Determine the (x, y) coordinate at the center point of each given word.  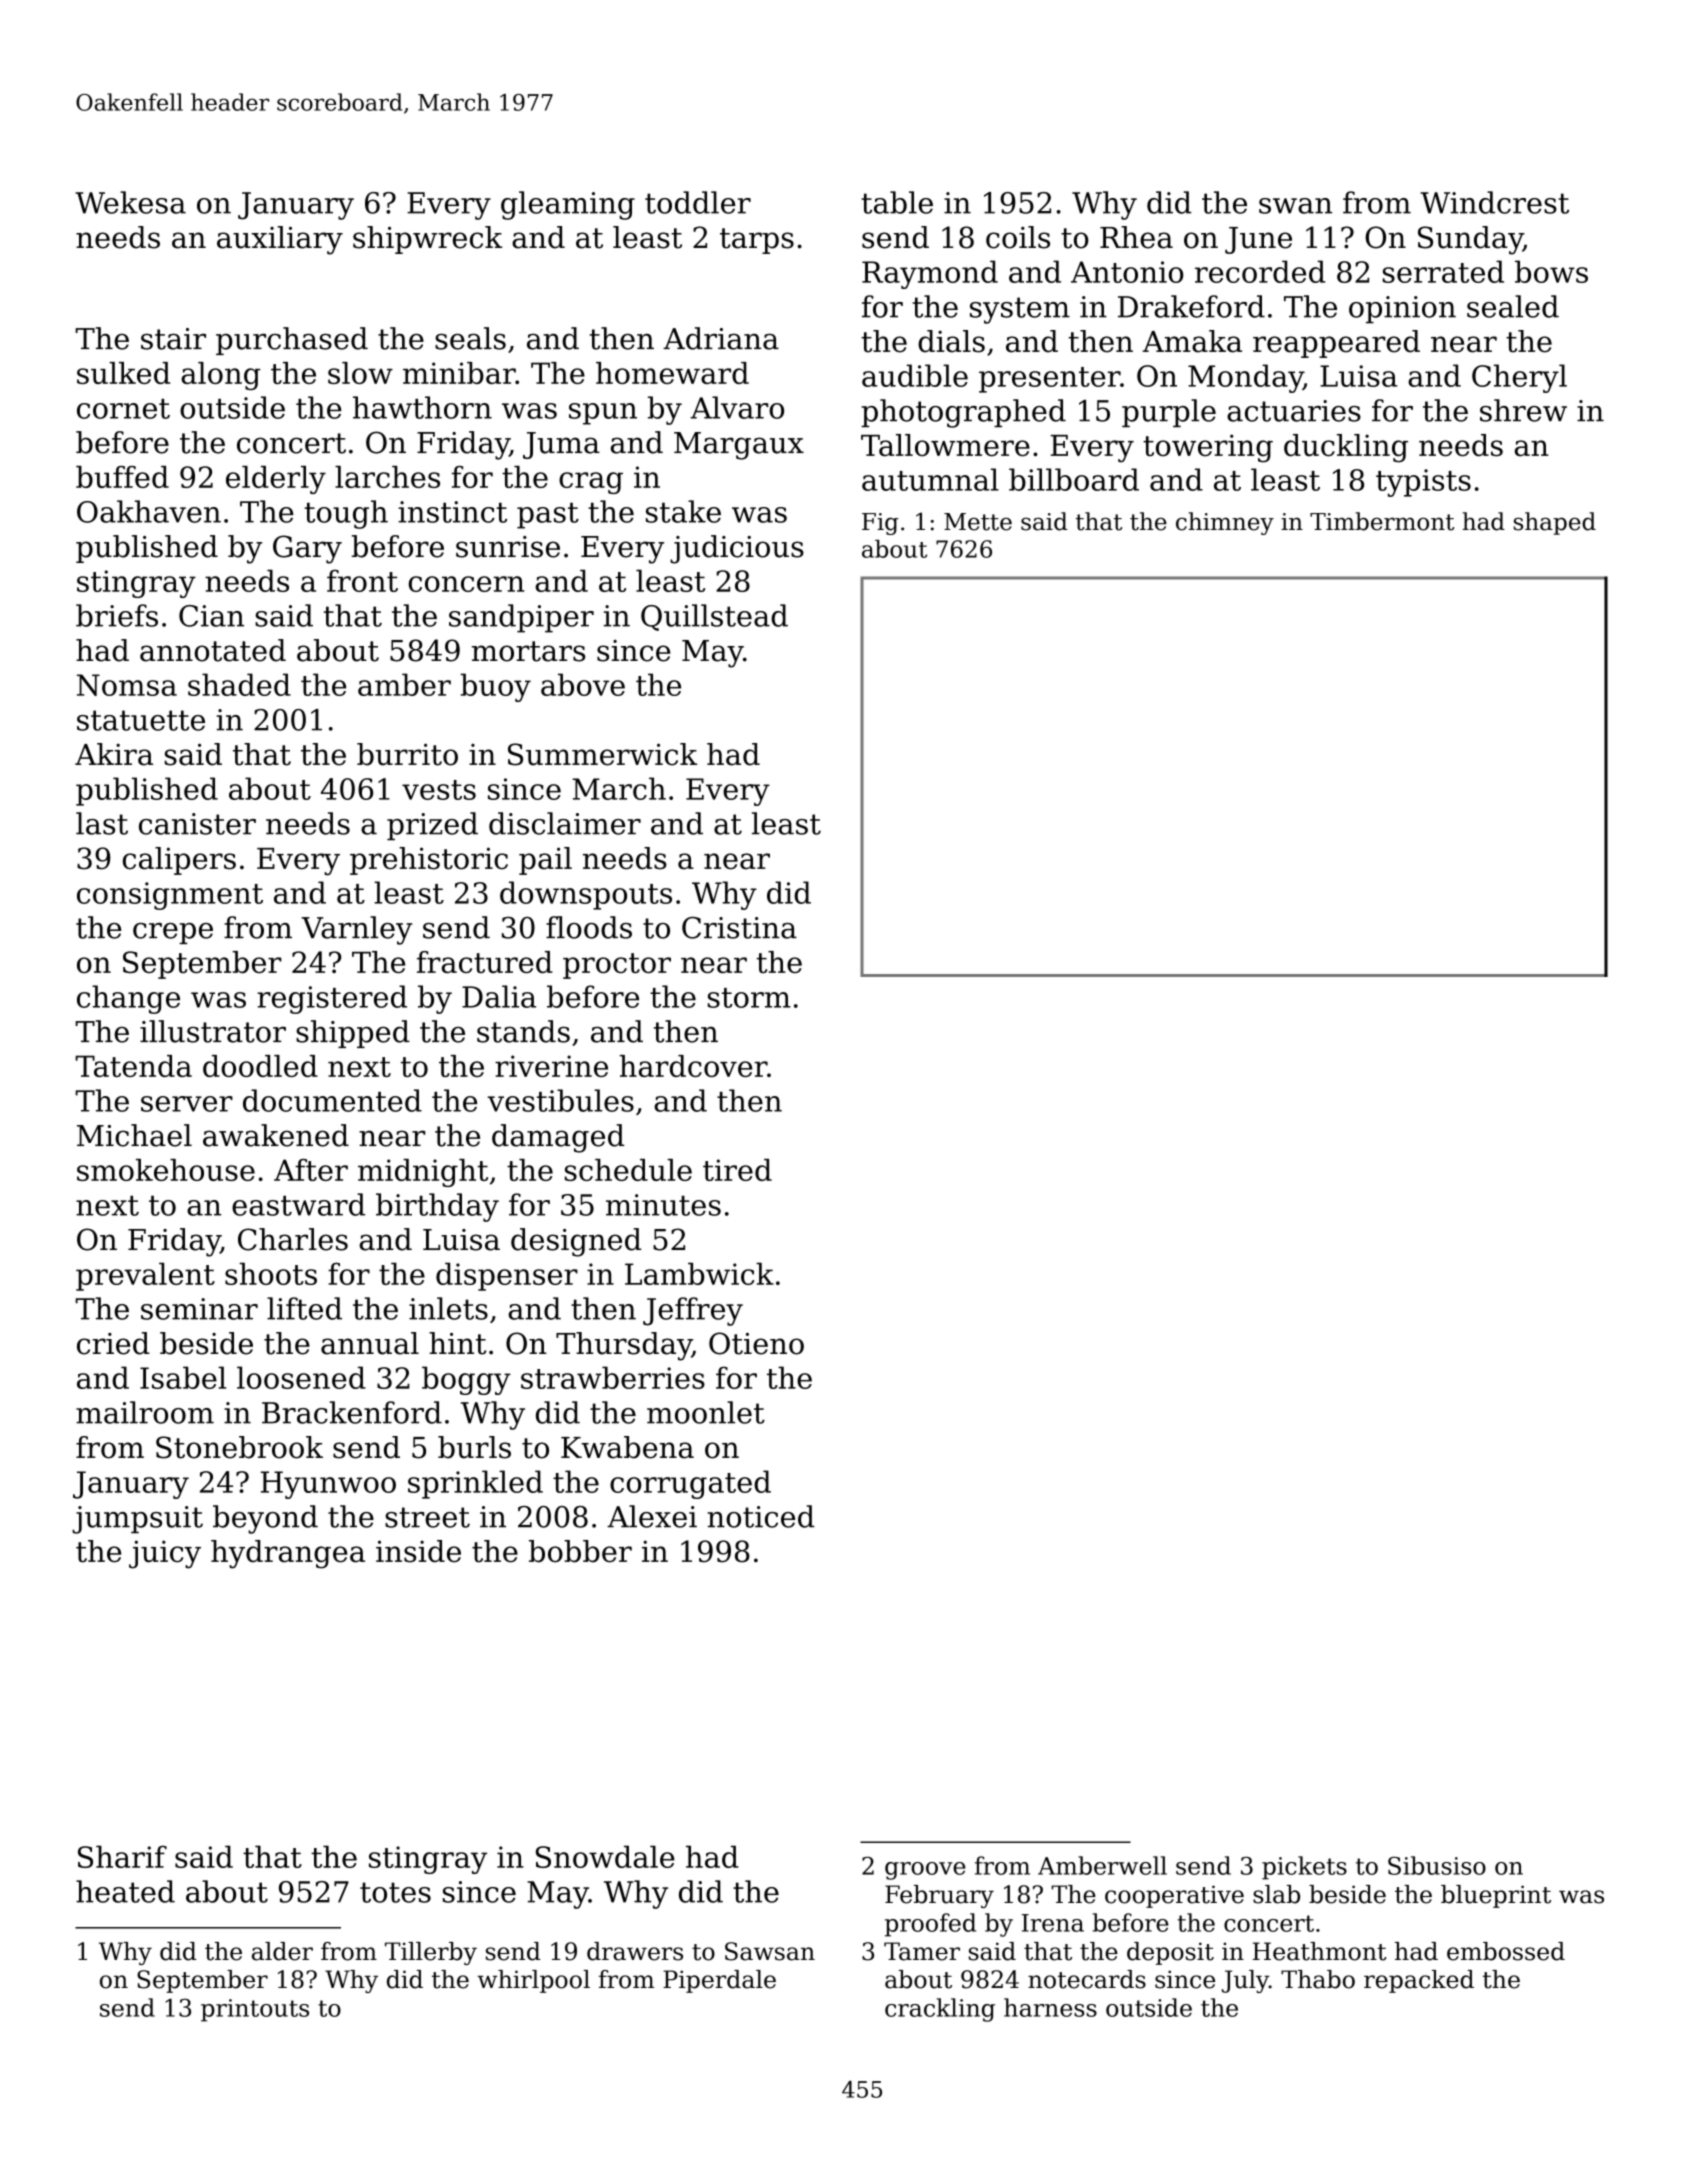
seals (470, 338)
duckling (1346, 448)
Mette (978, 522)
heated (125, 1891)
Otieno (756, 1343)
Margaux (739, 446)
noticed (761, 1516)
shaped (1555, 523)
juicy (165, 1554)
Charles (293, 1239)
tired (737, 1170)
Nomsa (127, 685)
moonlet (706, 1412)
